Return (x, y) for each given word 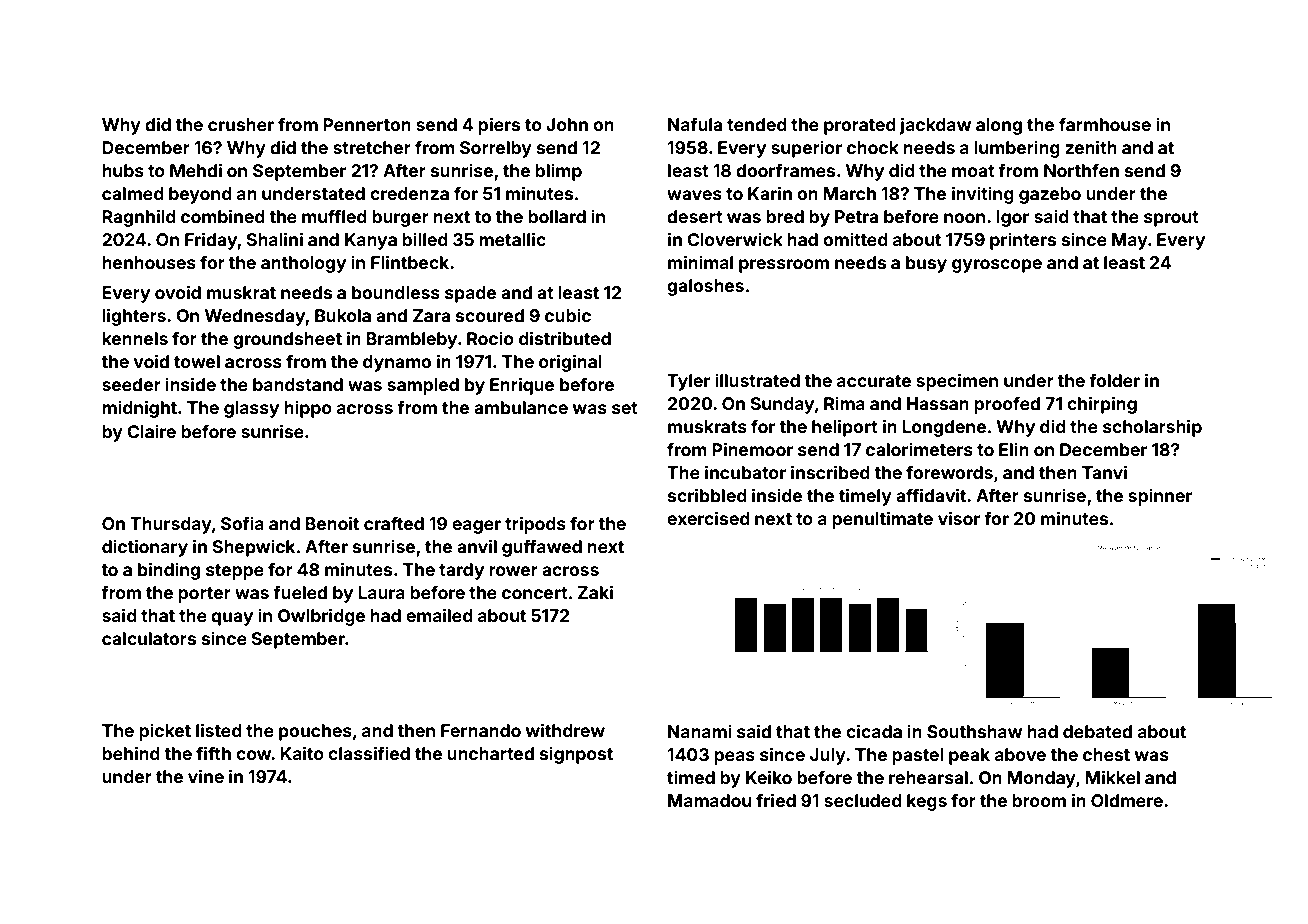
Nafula (695, 124)
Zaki (595, 592)
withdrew (565, 730)
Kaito (302, 753)
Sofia (242, 523)
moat (973, 171)
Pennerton (367, 124)
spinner (1160, 497)
